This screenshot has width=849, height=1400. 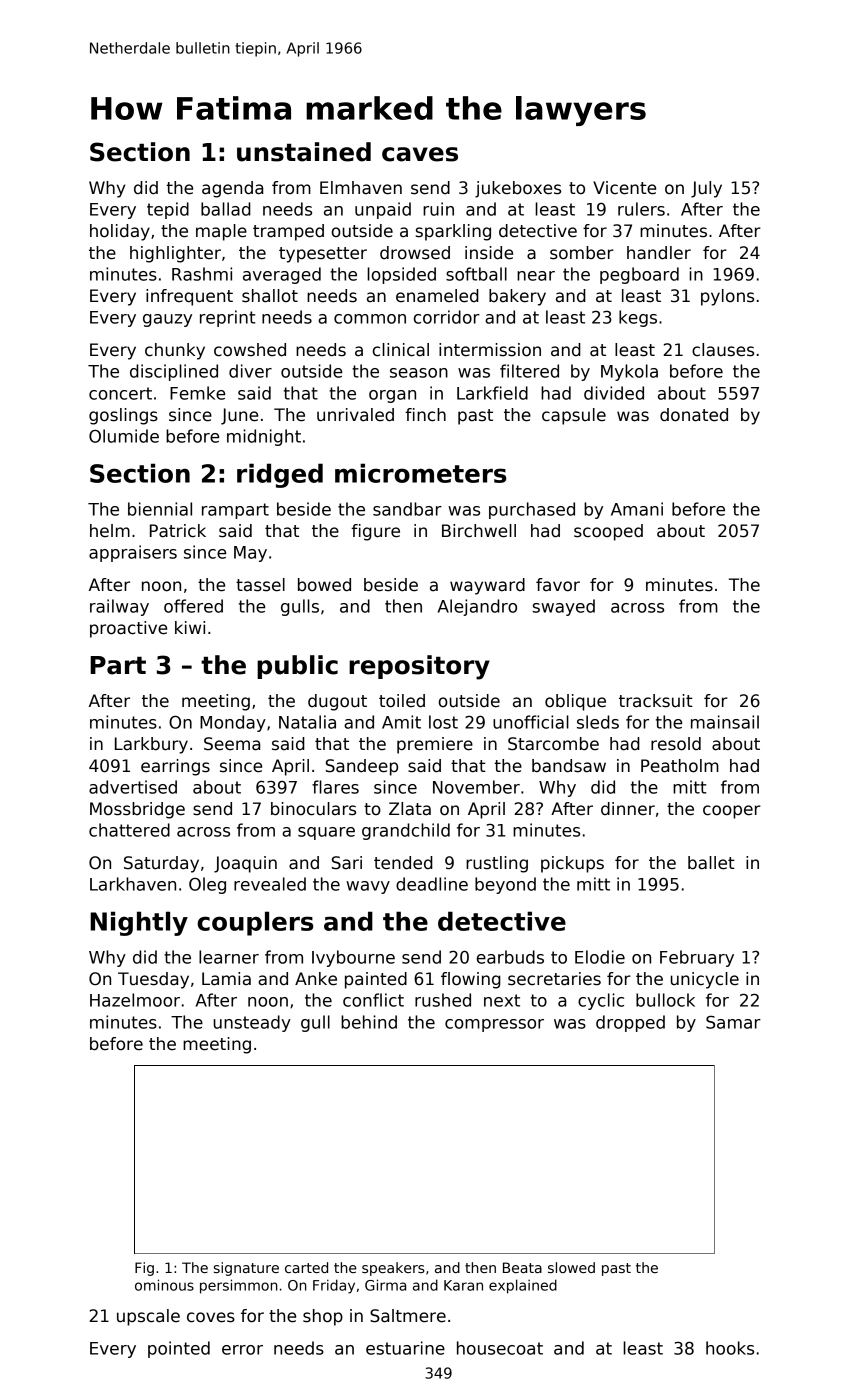 What do you see at coordinates (628, 809) in the screenshot?
I see `dinner` at bounding box center [628, 809].
